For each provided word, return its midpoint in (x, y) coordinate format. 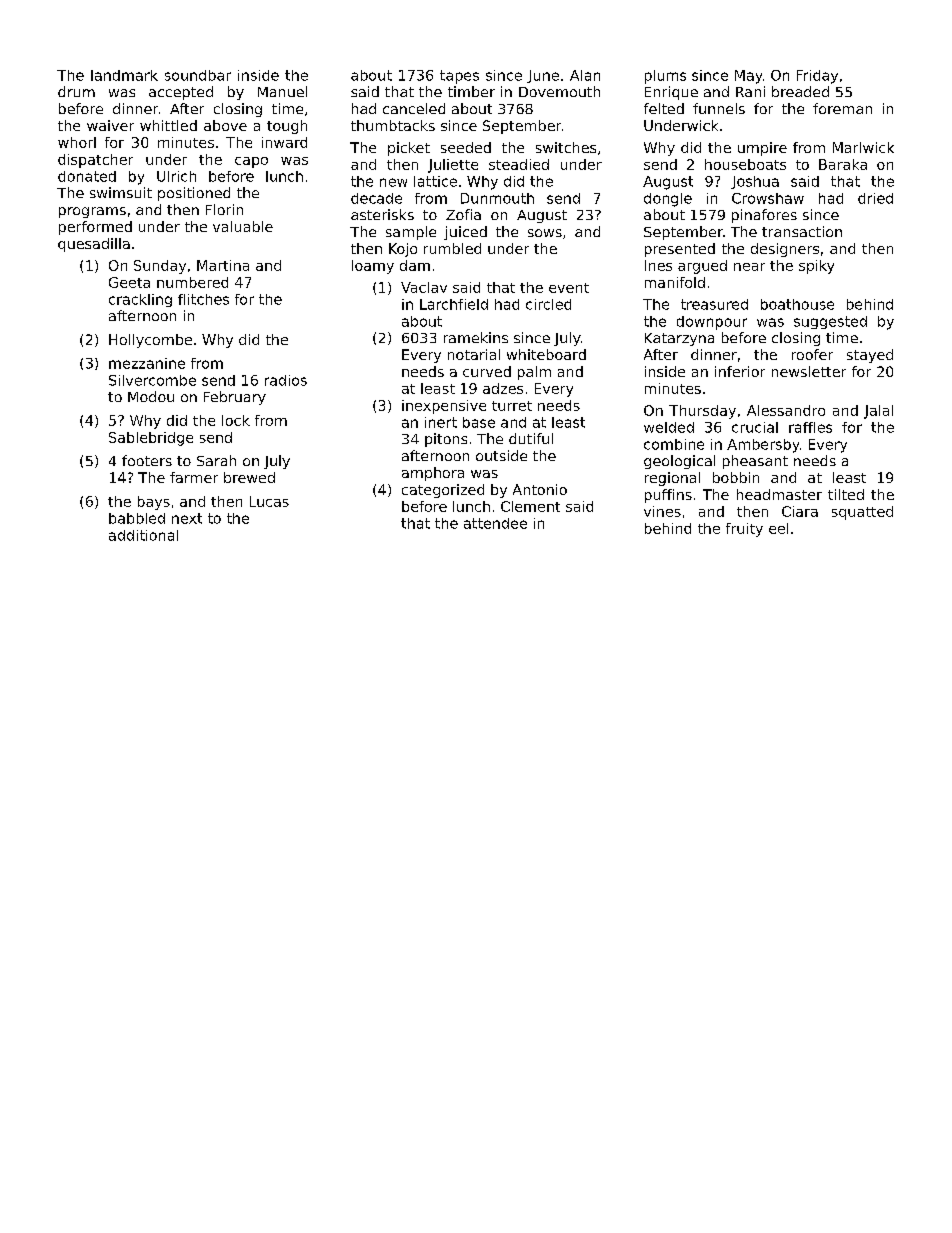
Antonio (540, 489)
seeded (466, 147)
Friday (817, 77)
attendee (495, 523)
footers (147, 460)
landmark (124, 75)
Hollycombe (150, 341)
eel (778, 528)
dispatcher (95, 161)
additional (143, 535)
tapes (459, 77)
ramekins (476, 337)
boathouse (797, 304)
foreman (842, 108)
